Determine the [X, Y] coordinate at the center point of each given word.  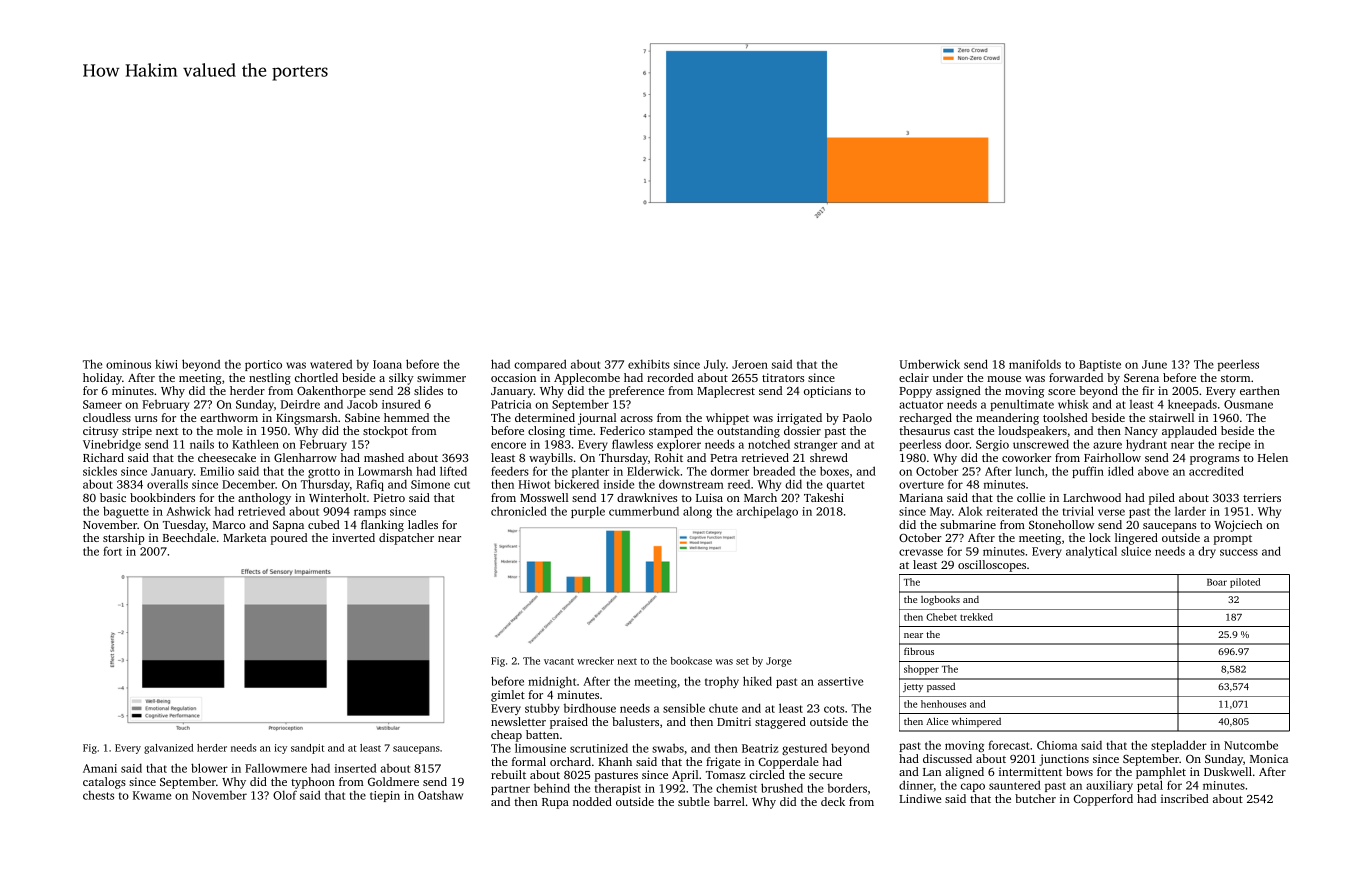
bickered [576, 484]
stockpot [385, 432]
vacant [559, 661]
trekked [976, 617]
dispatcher [406, 539]
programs [1214, 460]
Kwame [152, 795]
